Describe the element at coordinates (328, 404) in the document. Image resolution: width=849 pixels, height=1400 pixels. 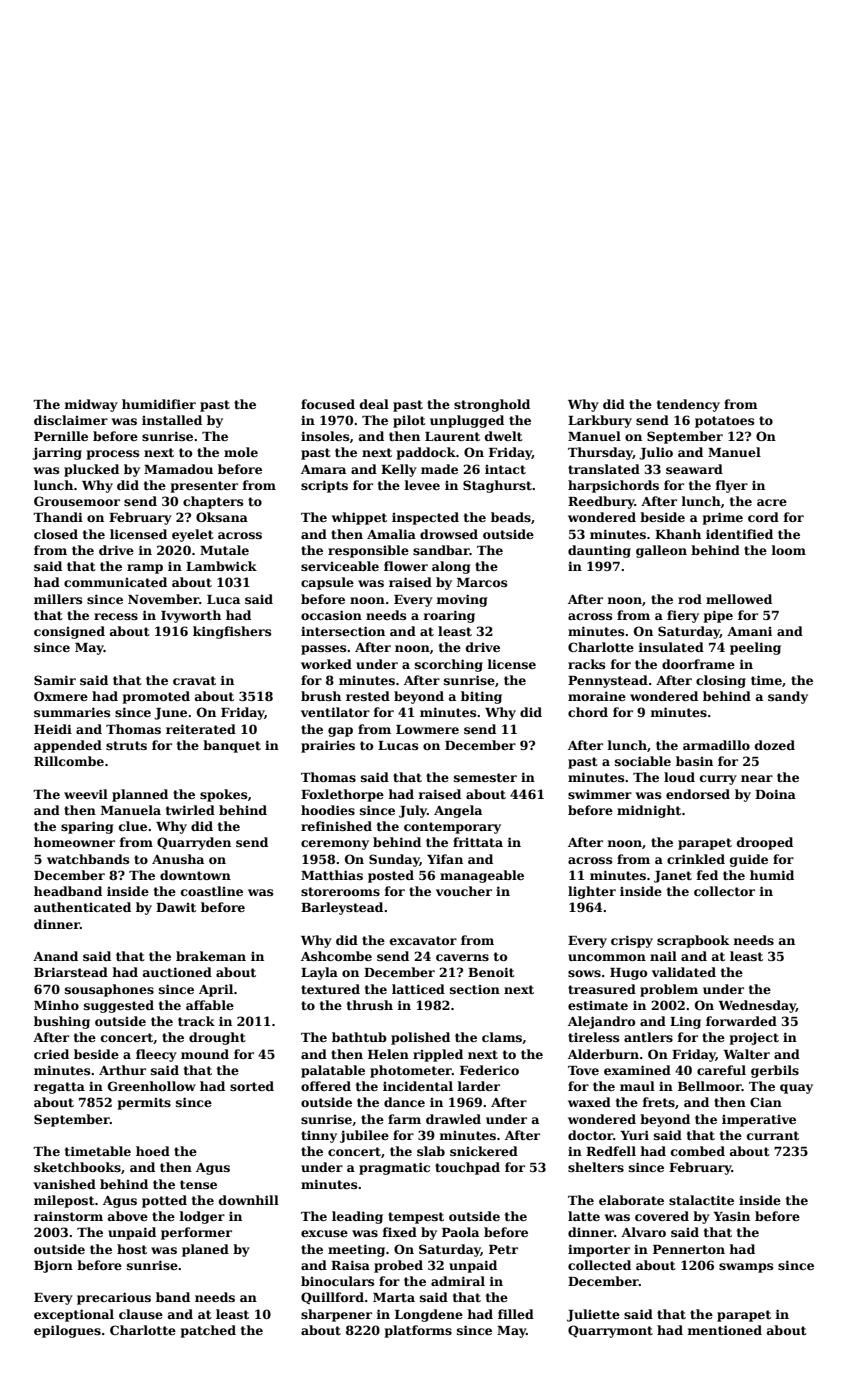
I see `focused` at that location.
